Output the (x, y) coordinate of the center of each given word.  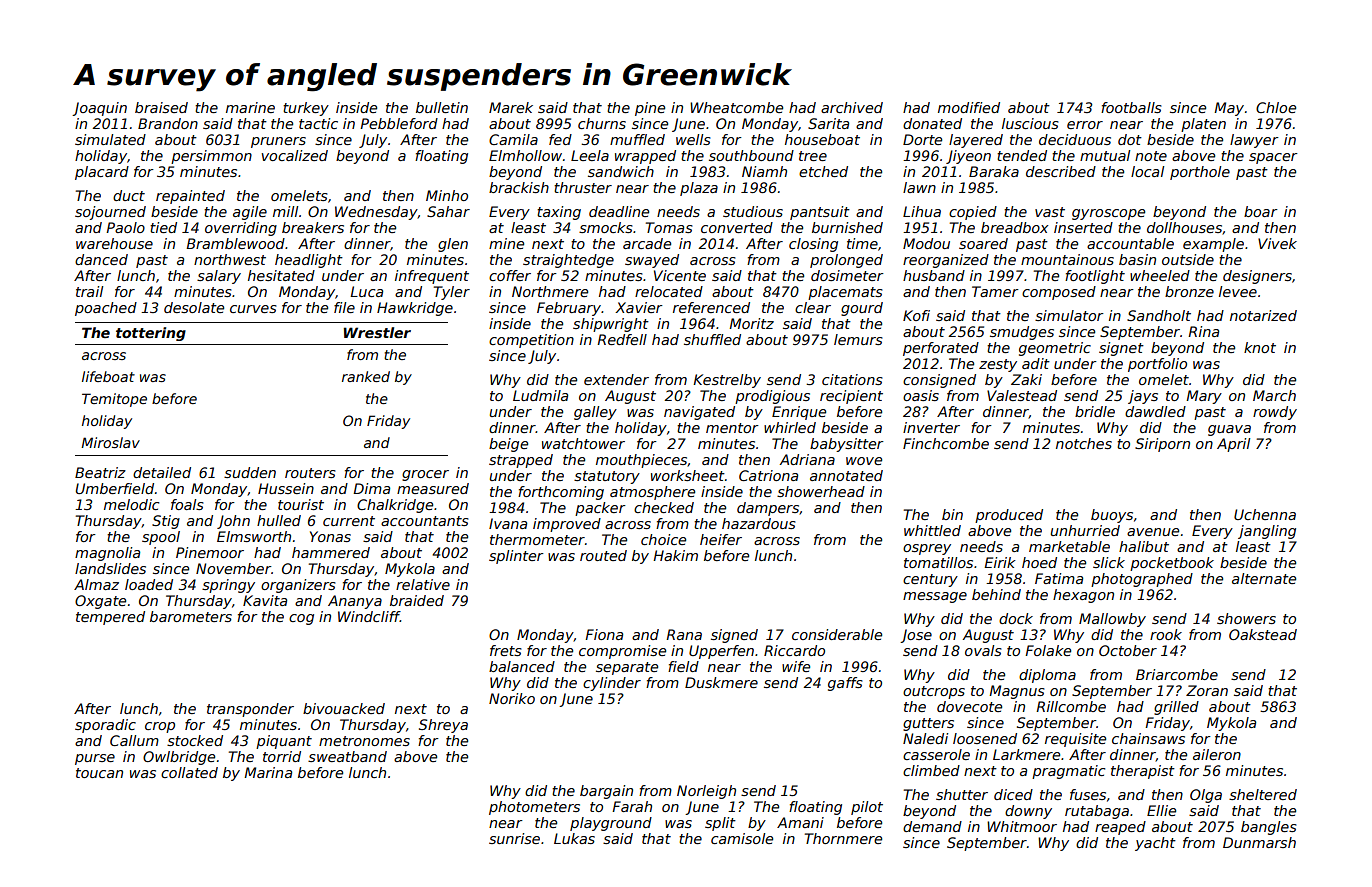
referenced (711, 307)
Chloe (1276, 107)
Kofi (916, 315)
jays (1143, 397)
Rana (684, 634)
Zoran (1207, 690)
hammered (331, 552)
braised (161, 107)
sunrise (514, 838)
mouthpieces (642, 461)
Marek (511, 107)
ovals (983, 650)
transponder (250, 710)
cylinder (612, 684)
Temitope (114, 400)
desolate (194, 307)
